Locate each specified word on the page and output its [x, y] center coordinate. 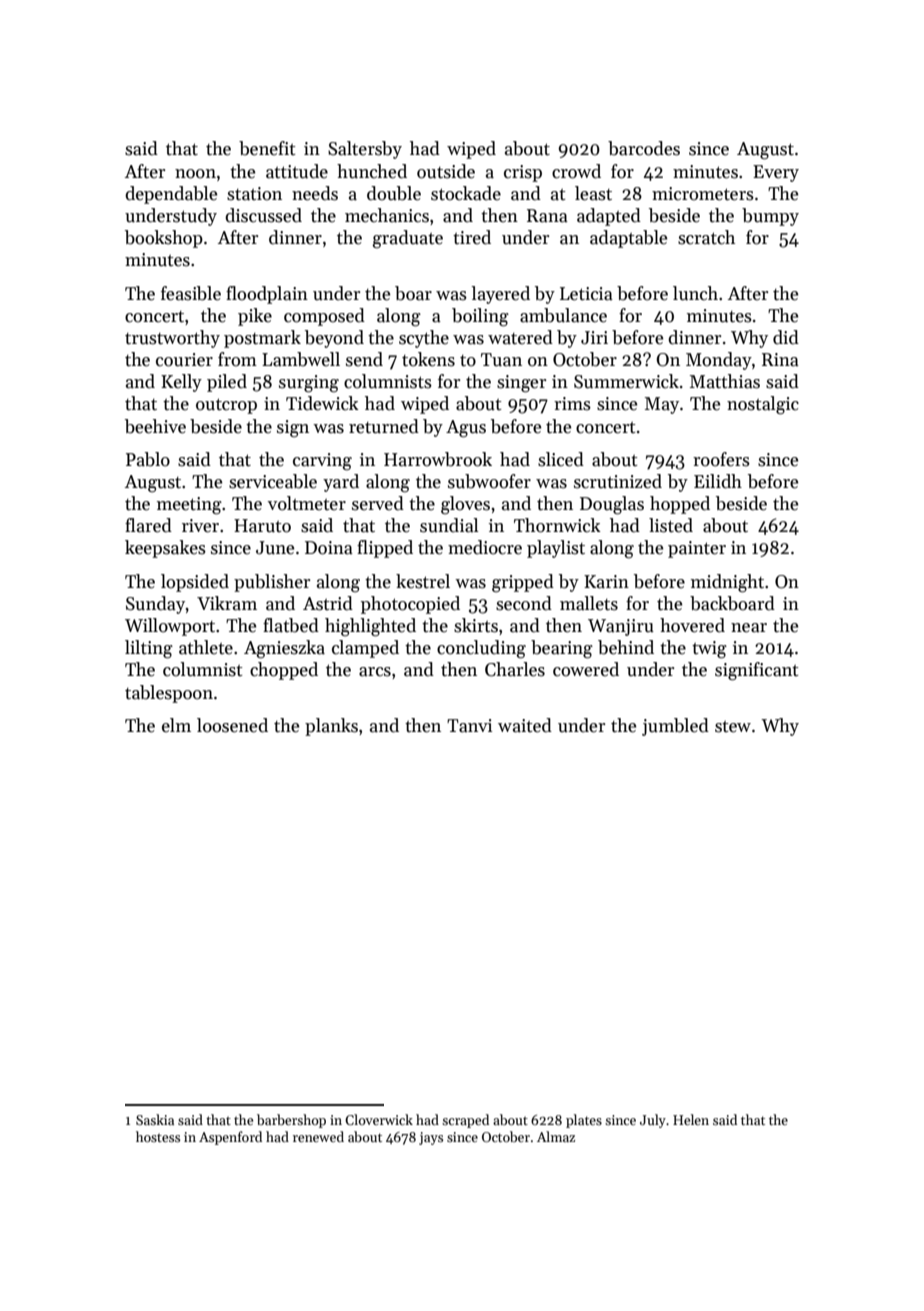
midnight [727, 583]
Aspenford [230, 1138]
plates [584, 1121]
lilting [149, 649]
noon [195, 174]
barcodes [644, 148]
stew [733, 727]
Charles [515, 669]
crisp [523, 173]
